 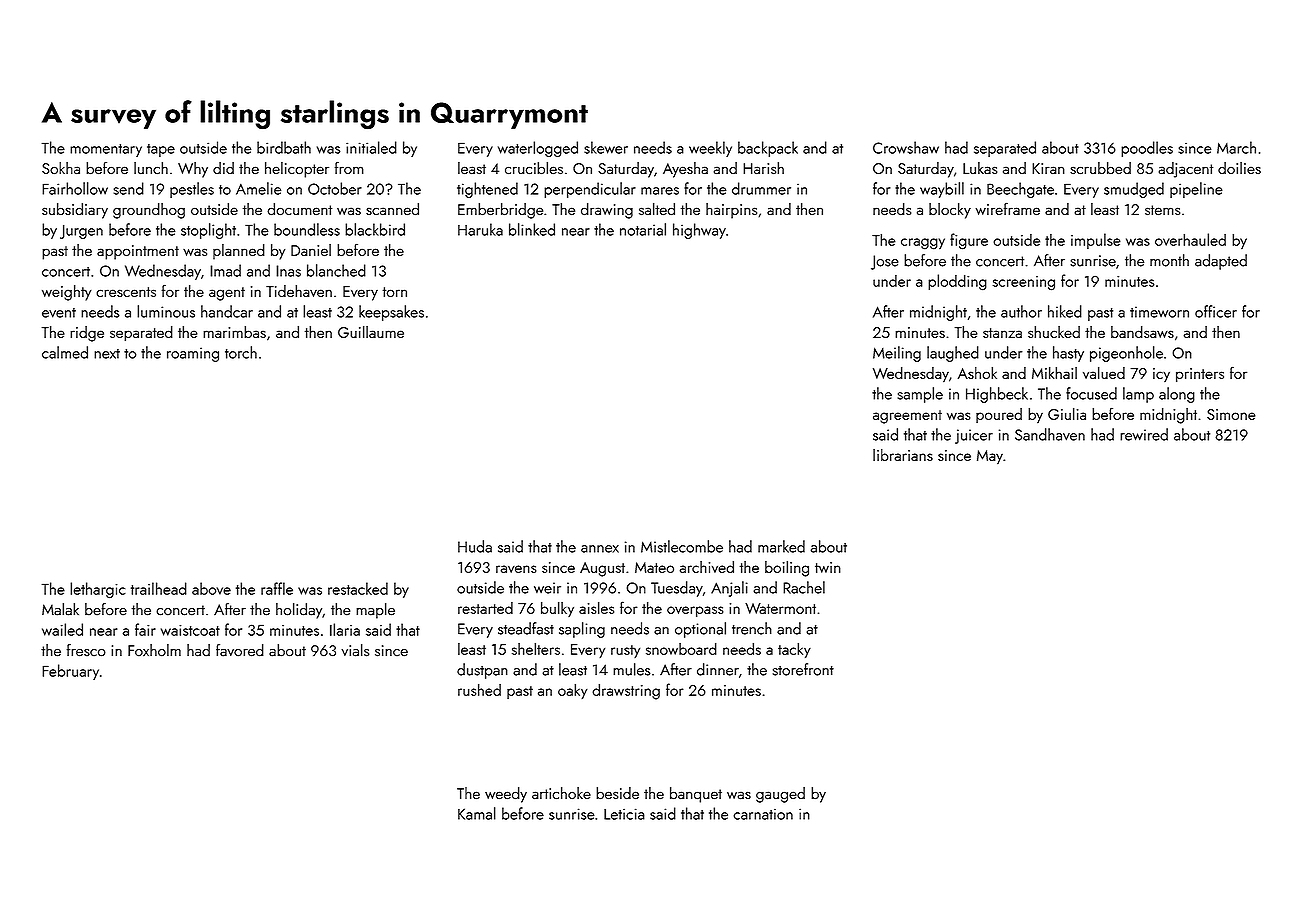 I want to click on screening, so click(x=1024, y=283).
